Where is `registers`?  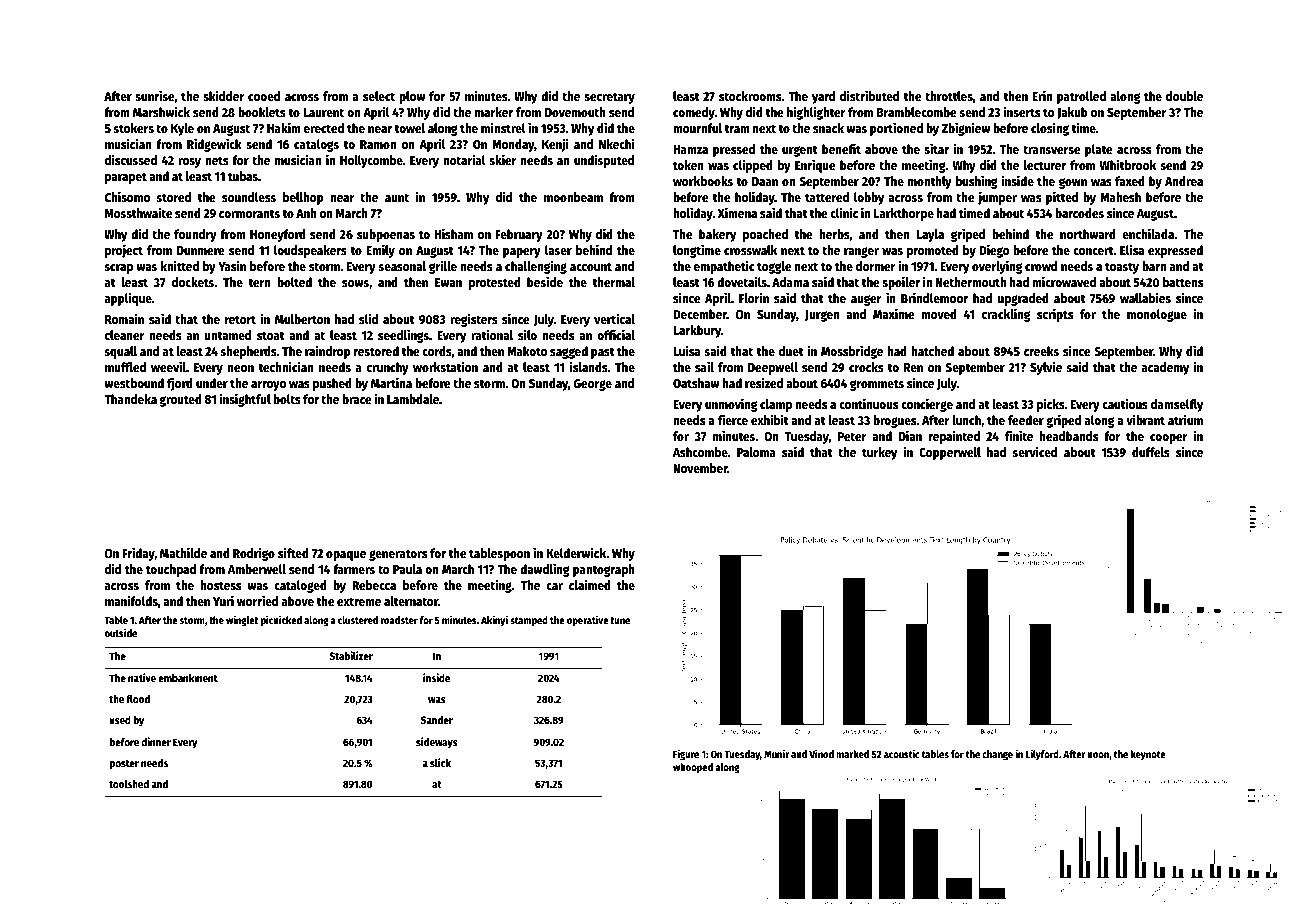 registers is located at coordinates (474, 320).
